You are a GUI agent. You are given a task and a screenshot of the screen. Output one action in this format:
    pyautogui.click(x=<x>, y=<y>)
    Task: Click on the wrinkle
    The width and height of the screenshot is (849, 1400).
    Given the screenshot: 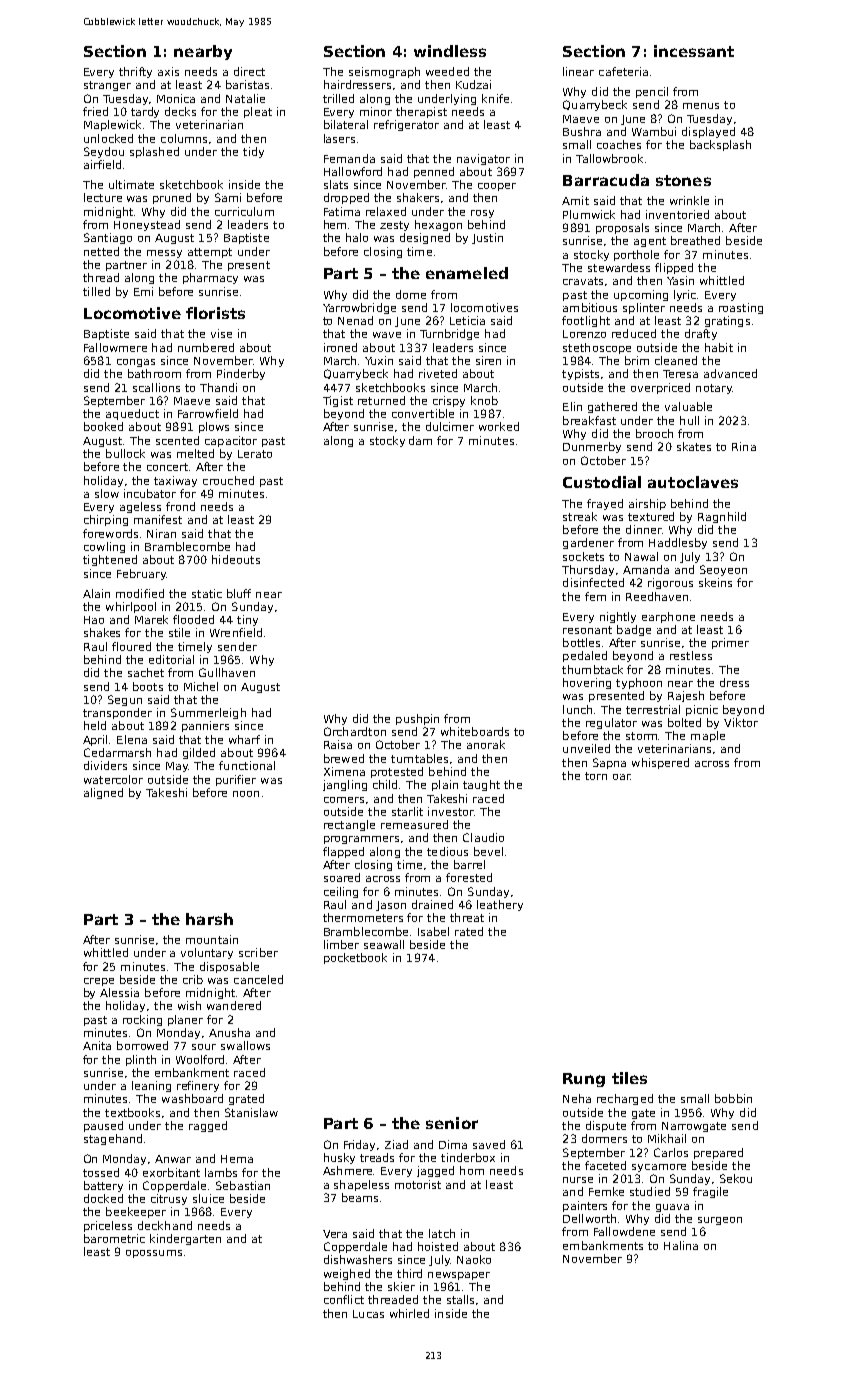 What is the action you would take?
    pyautogui.click(x=689, y=200)
